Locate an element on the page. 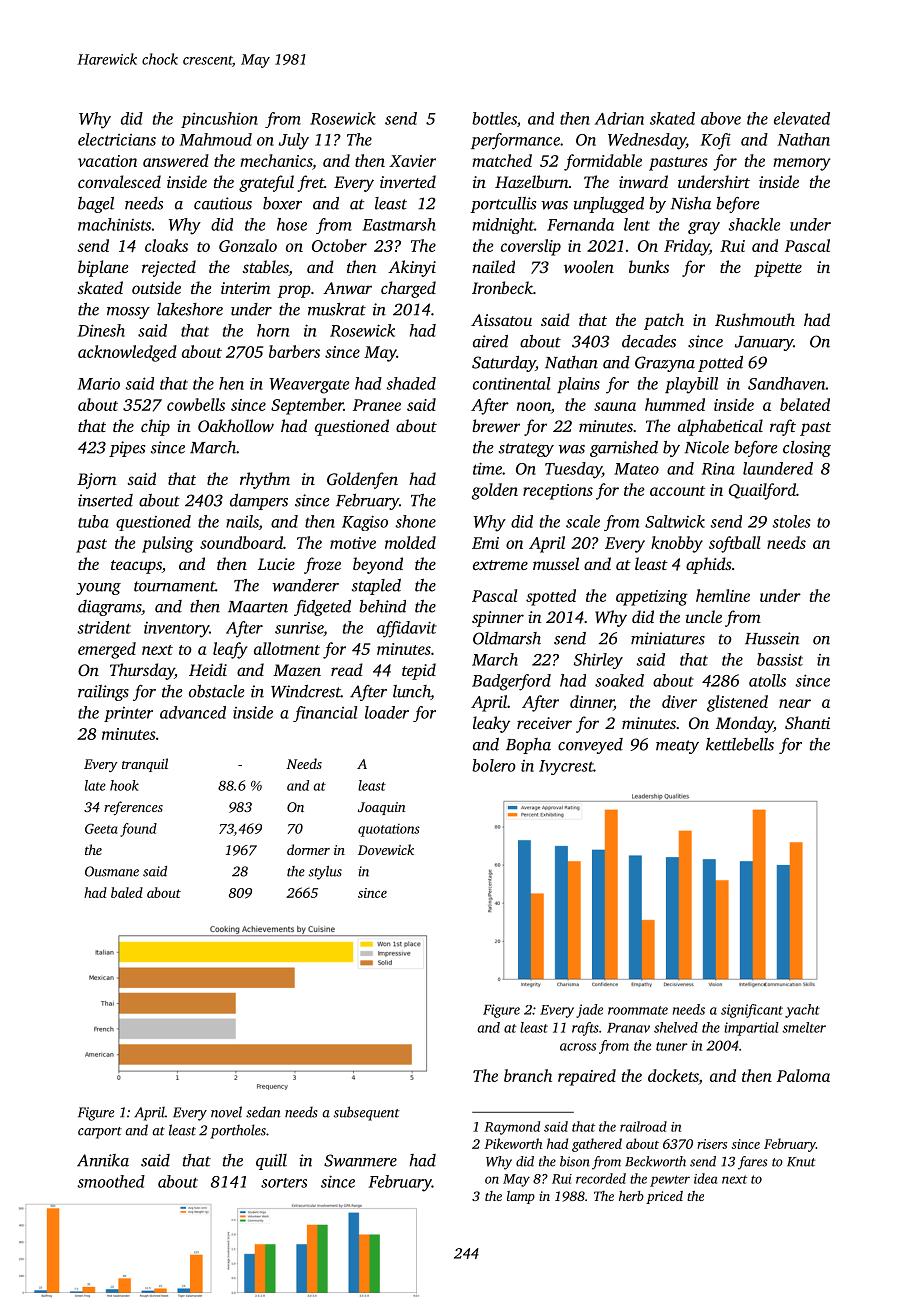 Image resolution: width=908 pixels, height=1316 pixels. smoothed is located at coordinates (111, 1181).
